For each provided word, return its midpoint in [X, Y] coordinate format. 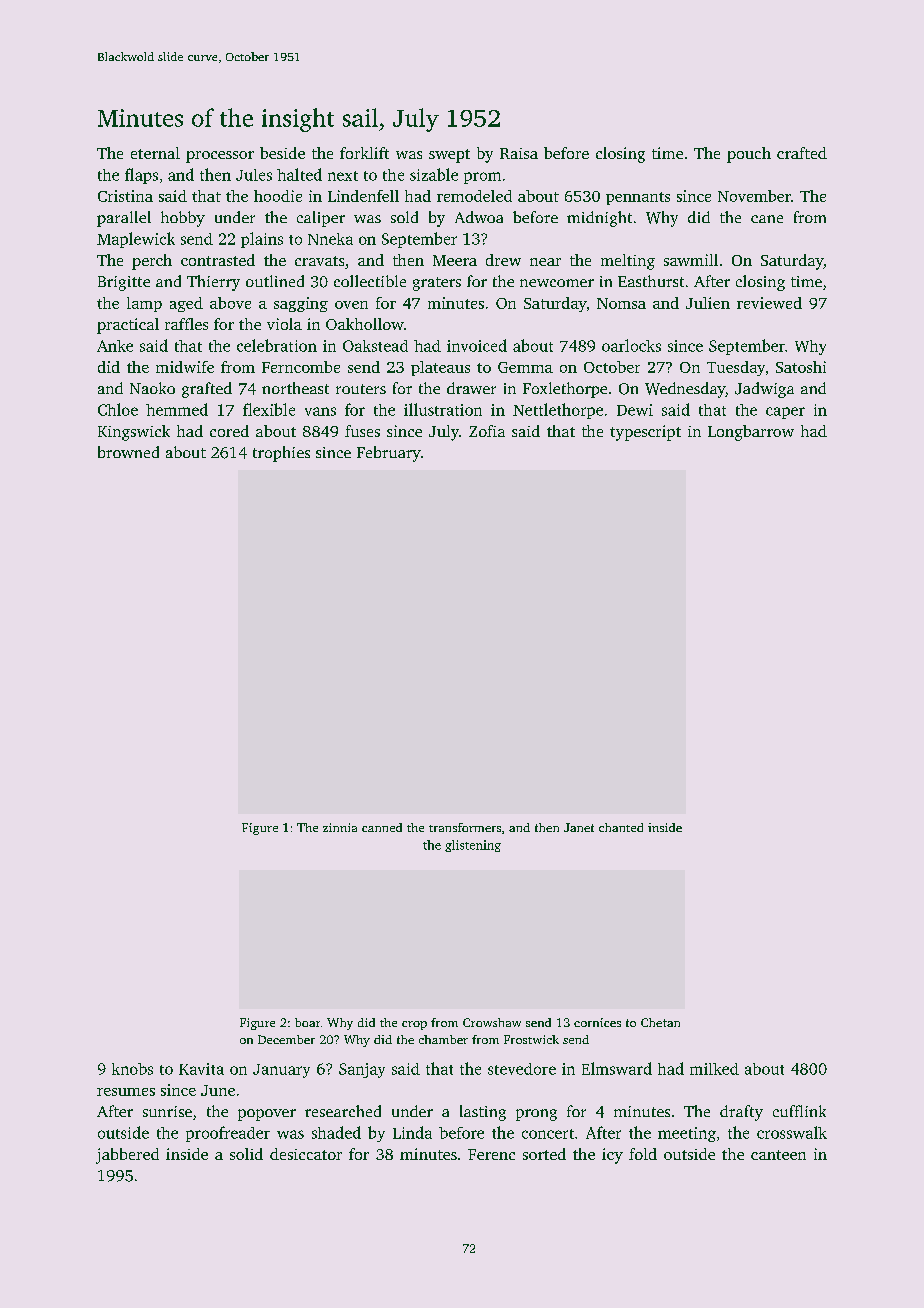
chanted [621, 827]
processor [220, 157]
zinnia [340, 827]
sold [404, 217]
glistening [473, 846]
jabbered [127, 1156]
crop [414, 1025]
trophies [281, 454]
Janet [579, 827]
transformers [465, 827]
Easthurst [651, 281]
